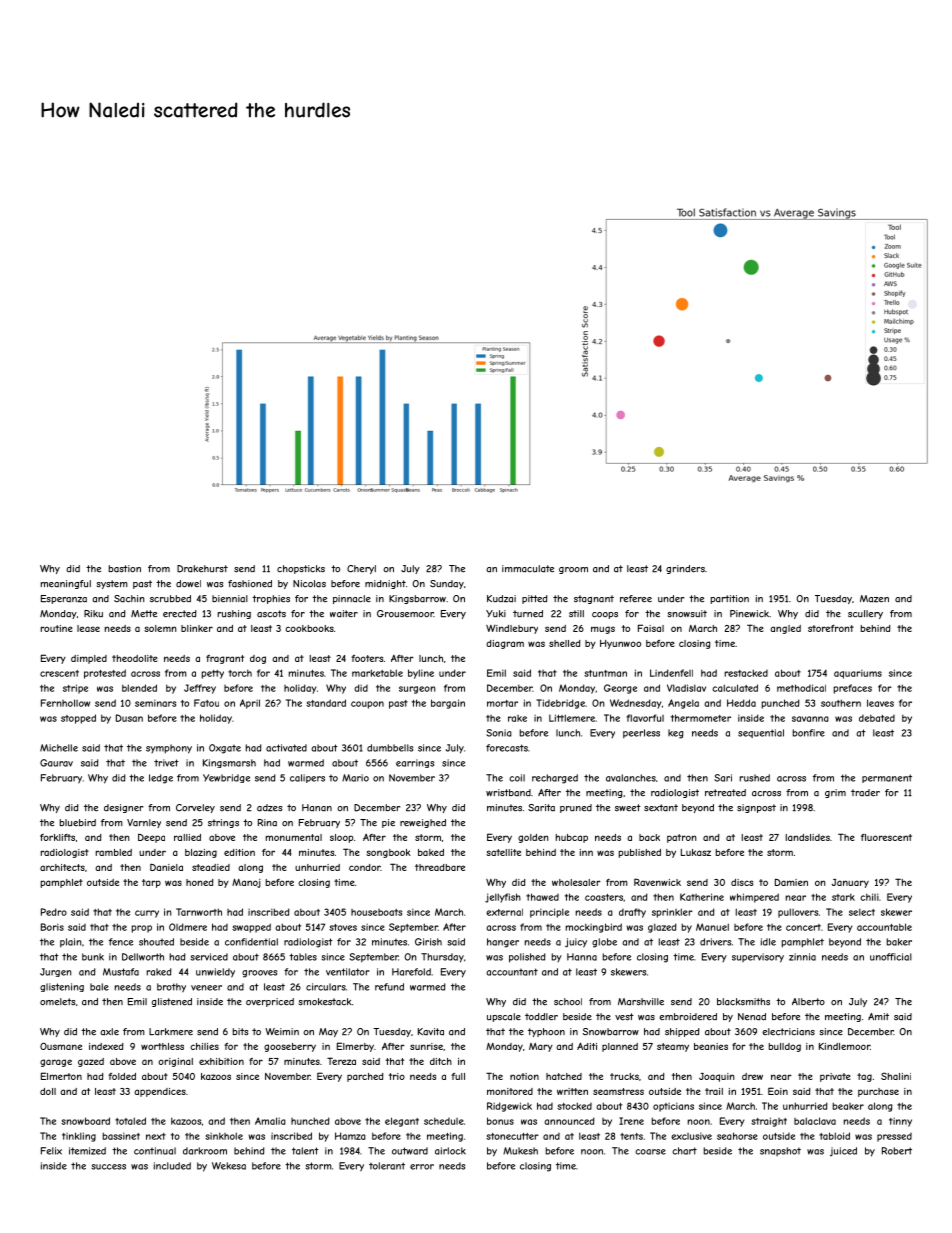  I want to click on snapshot, so click(780, 1151).
